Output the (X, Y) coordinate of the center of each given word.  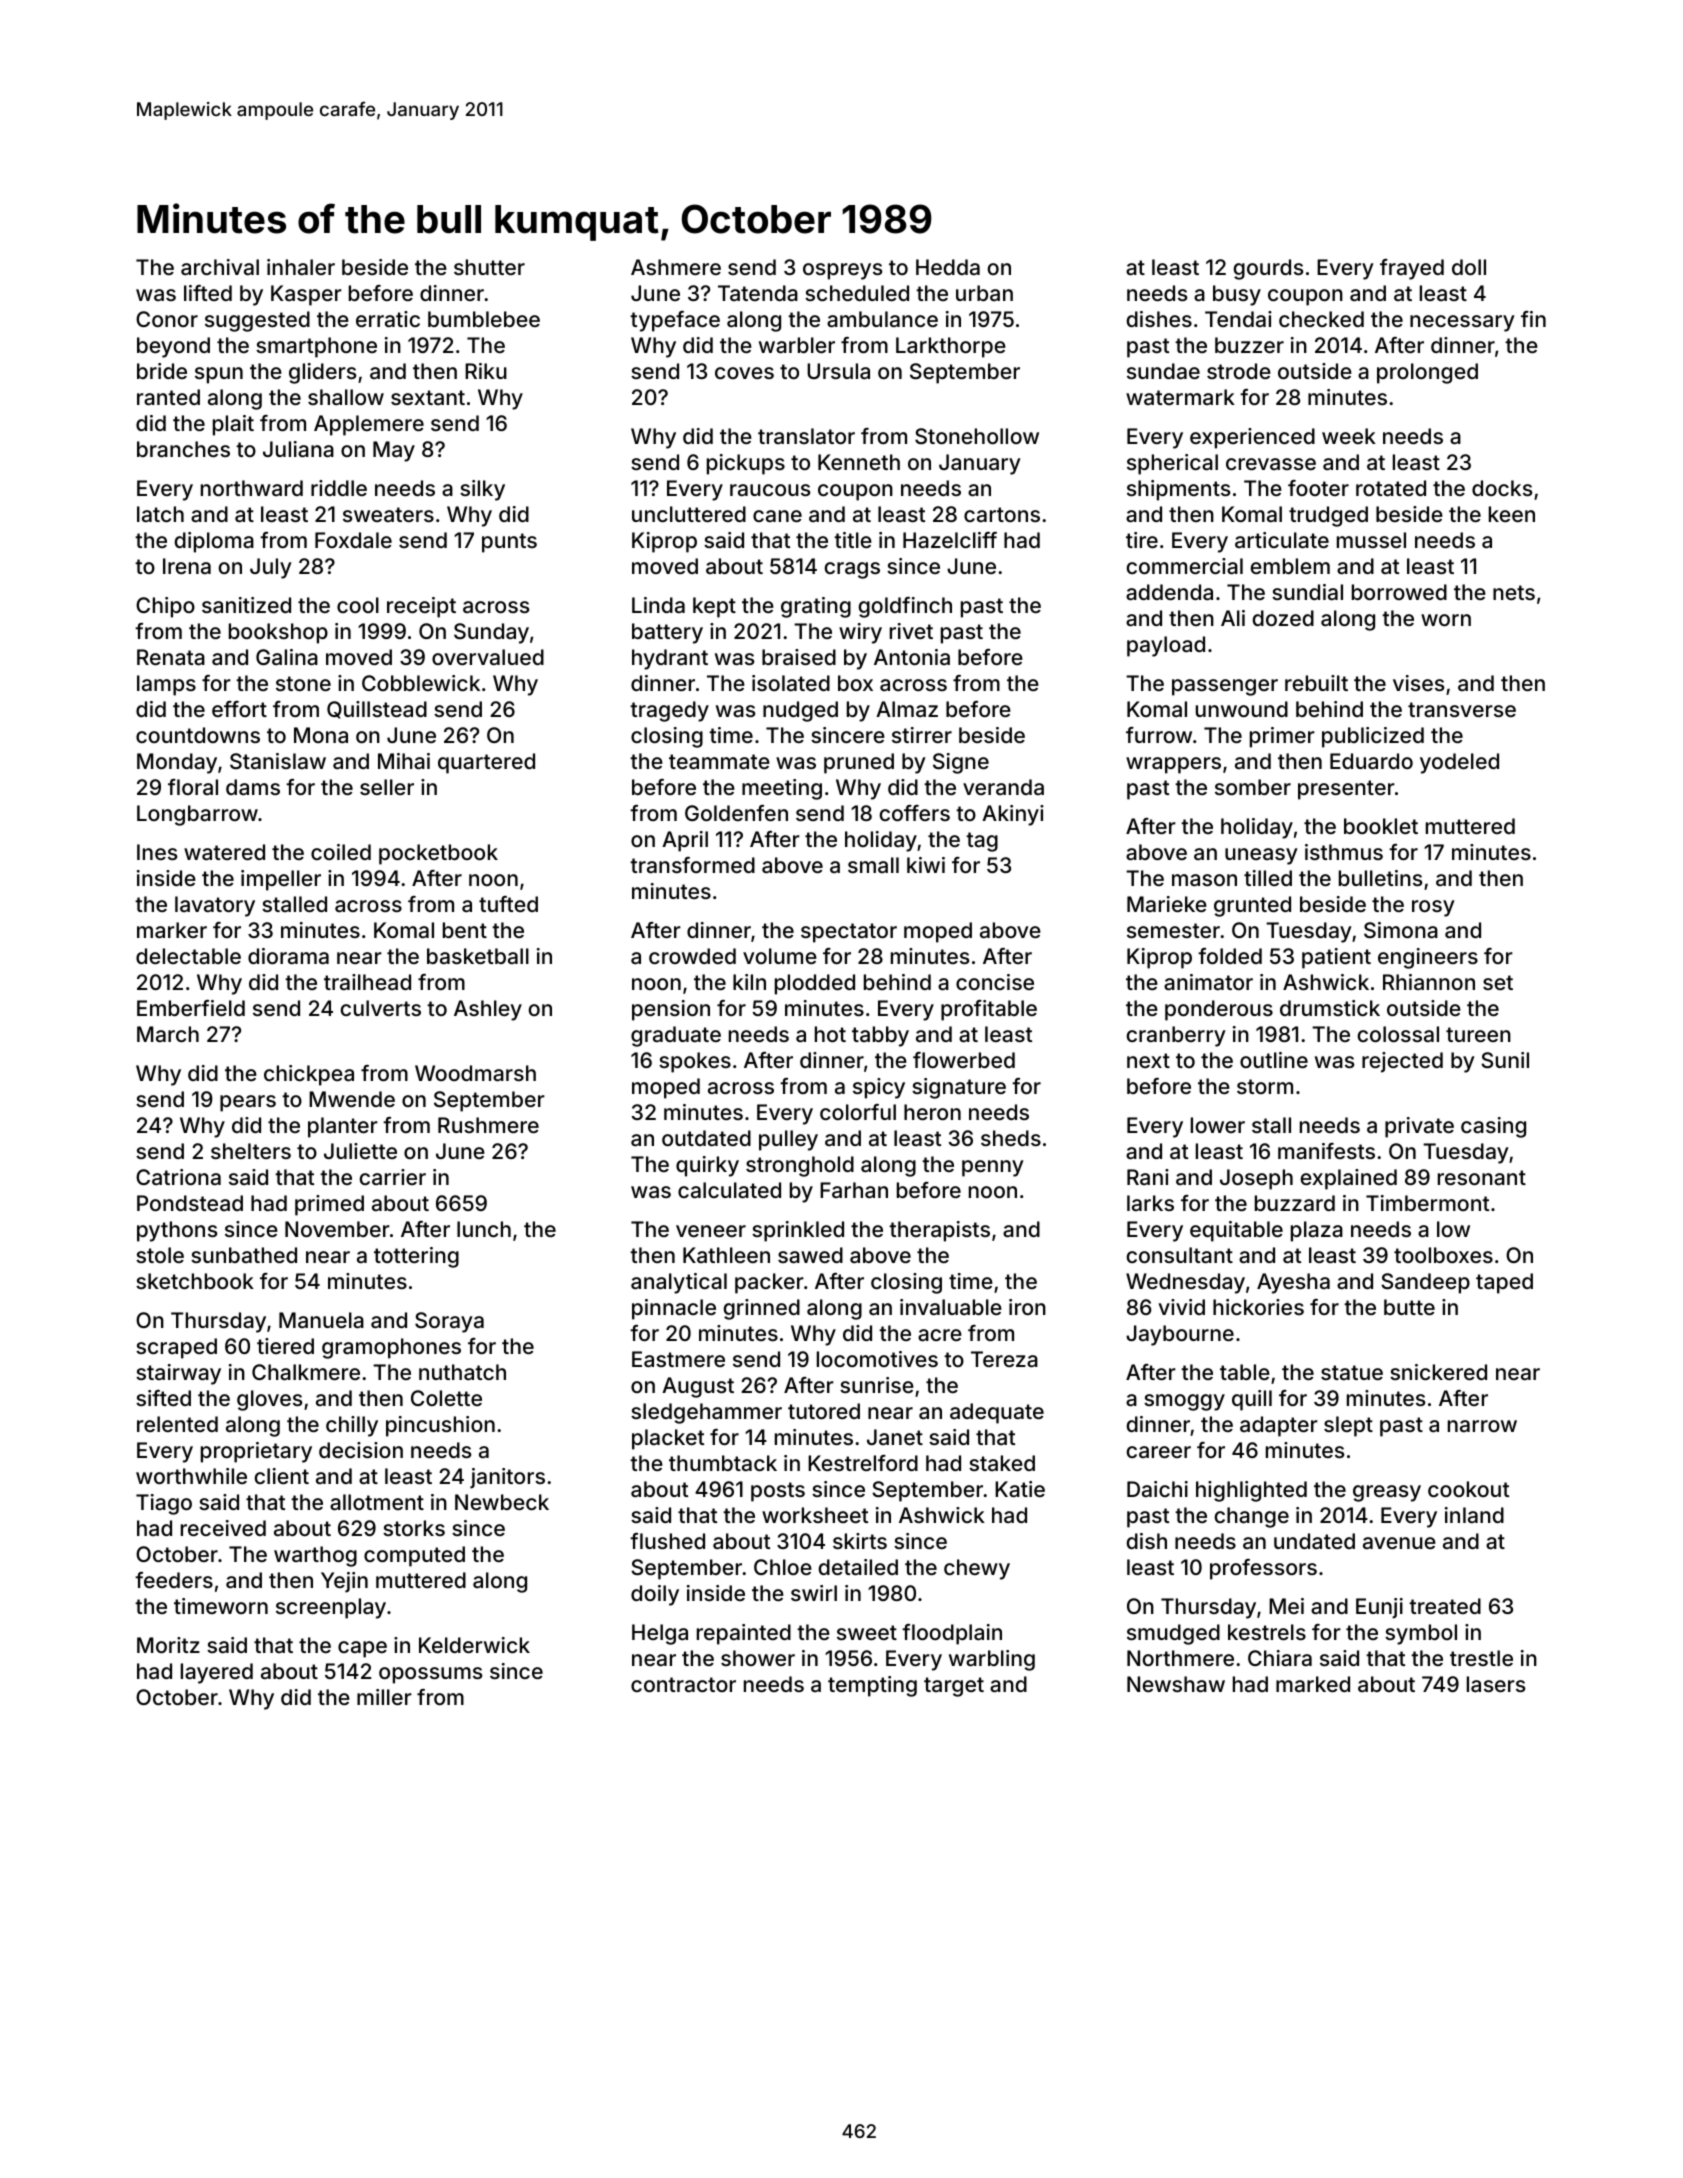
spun (219, 375)
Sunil (1505, 1060)
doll (1469, 267)
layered (217, 1673)
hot (830, 1034)
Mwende (352, 1099)
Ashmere (676, 267)
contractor (683, 1684)
